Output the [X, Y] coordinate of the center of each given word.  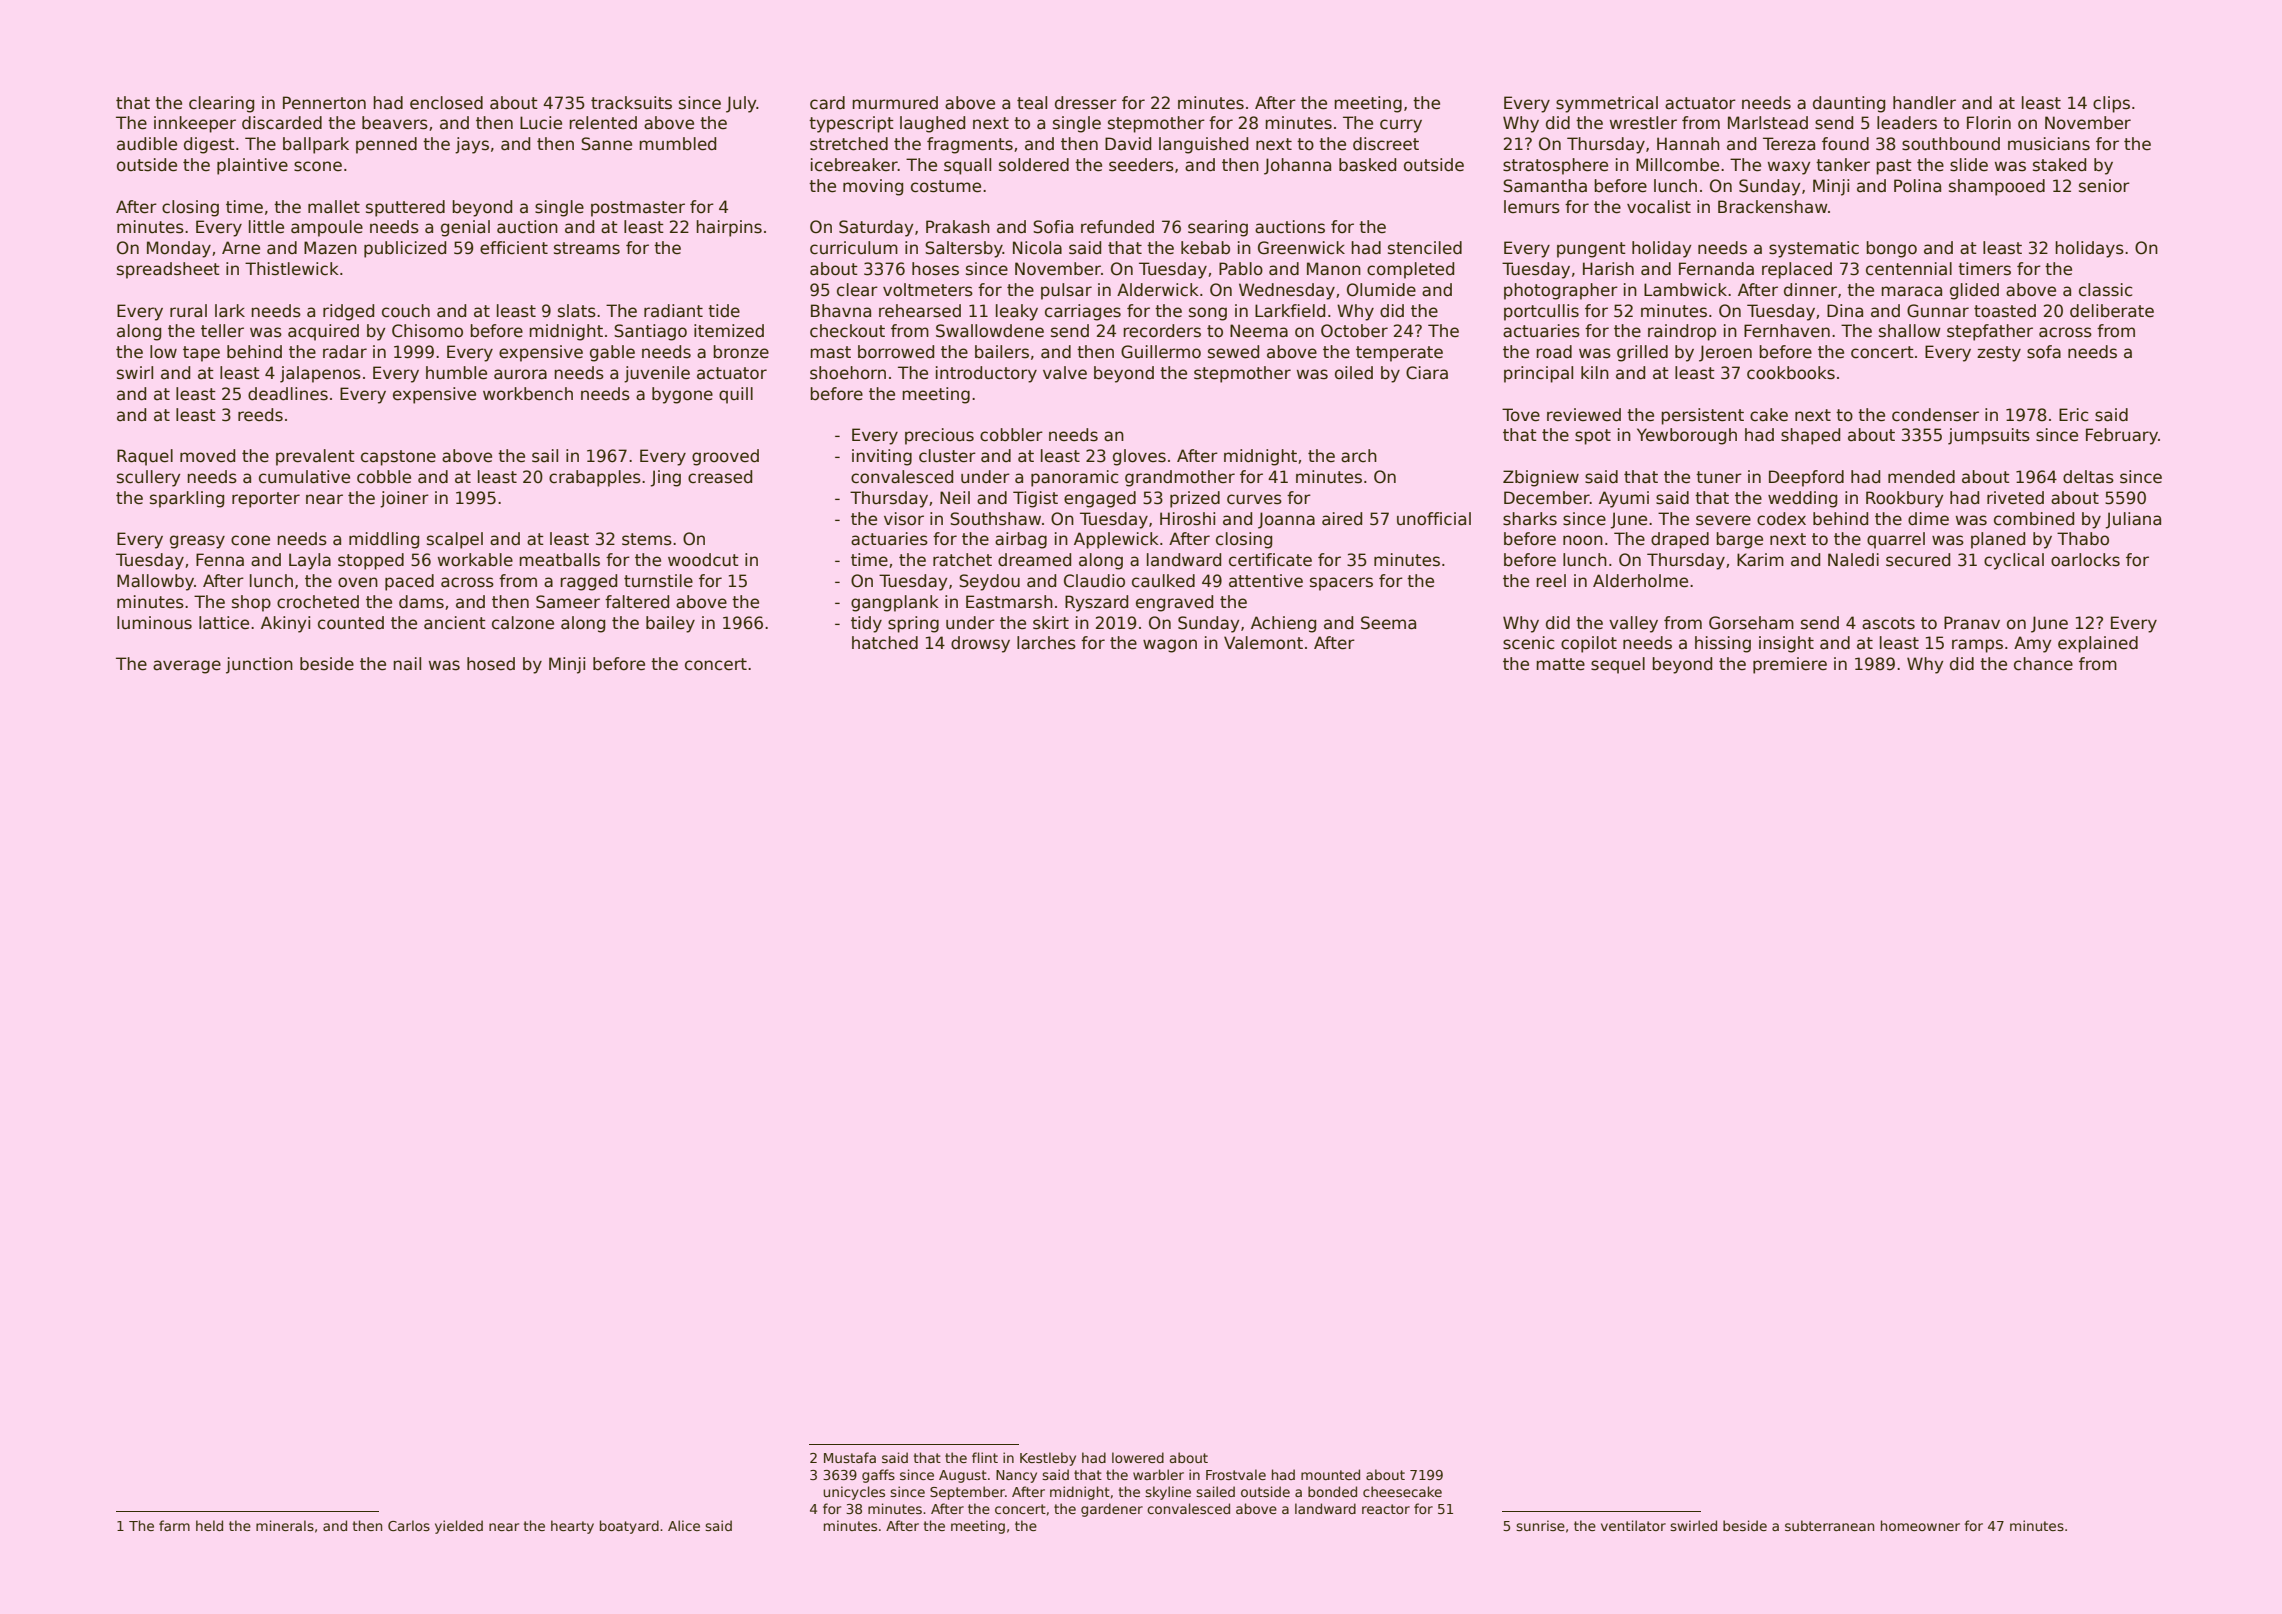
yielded [459, 1527]
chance [2043, 664]
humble [456, 373]
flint [985, 1457]
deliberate [2112, 311]
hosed [491, 664]
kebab [1205, 248]
